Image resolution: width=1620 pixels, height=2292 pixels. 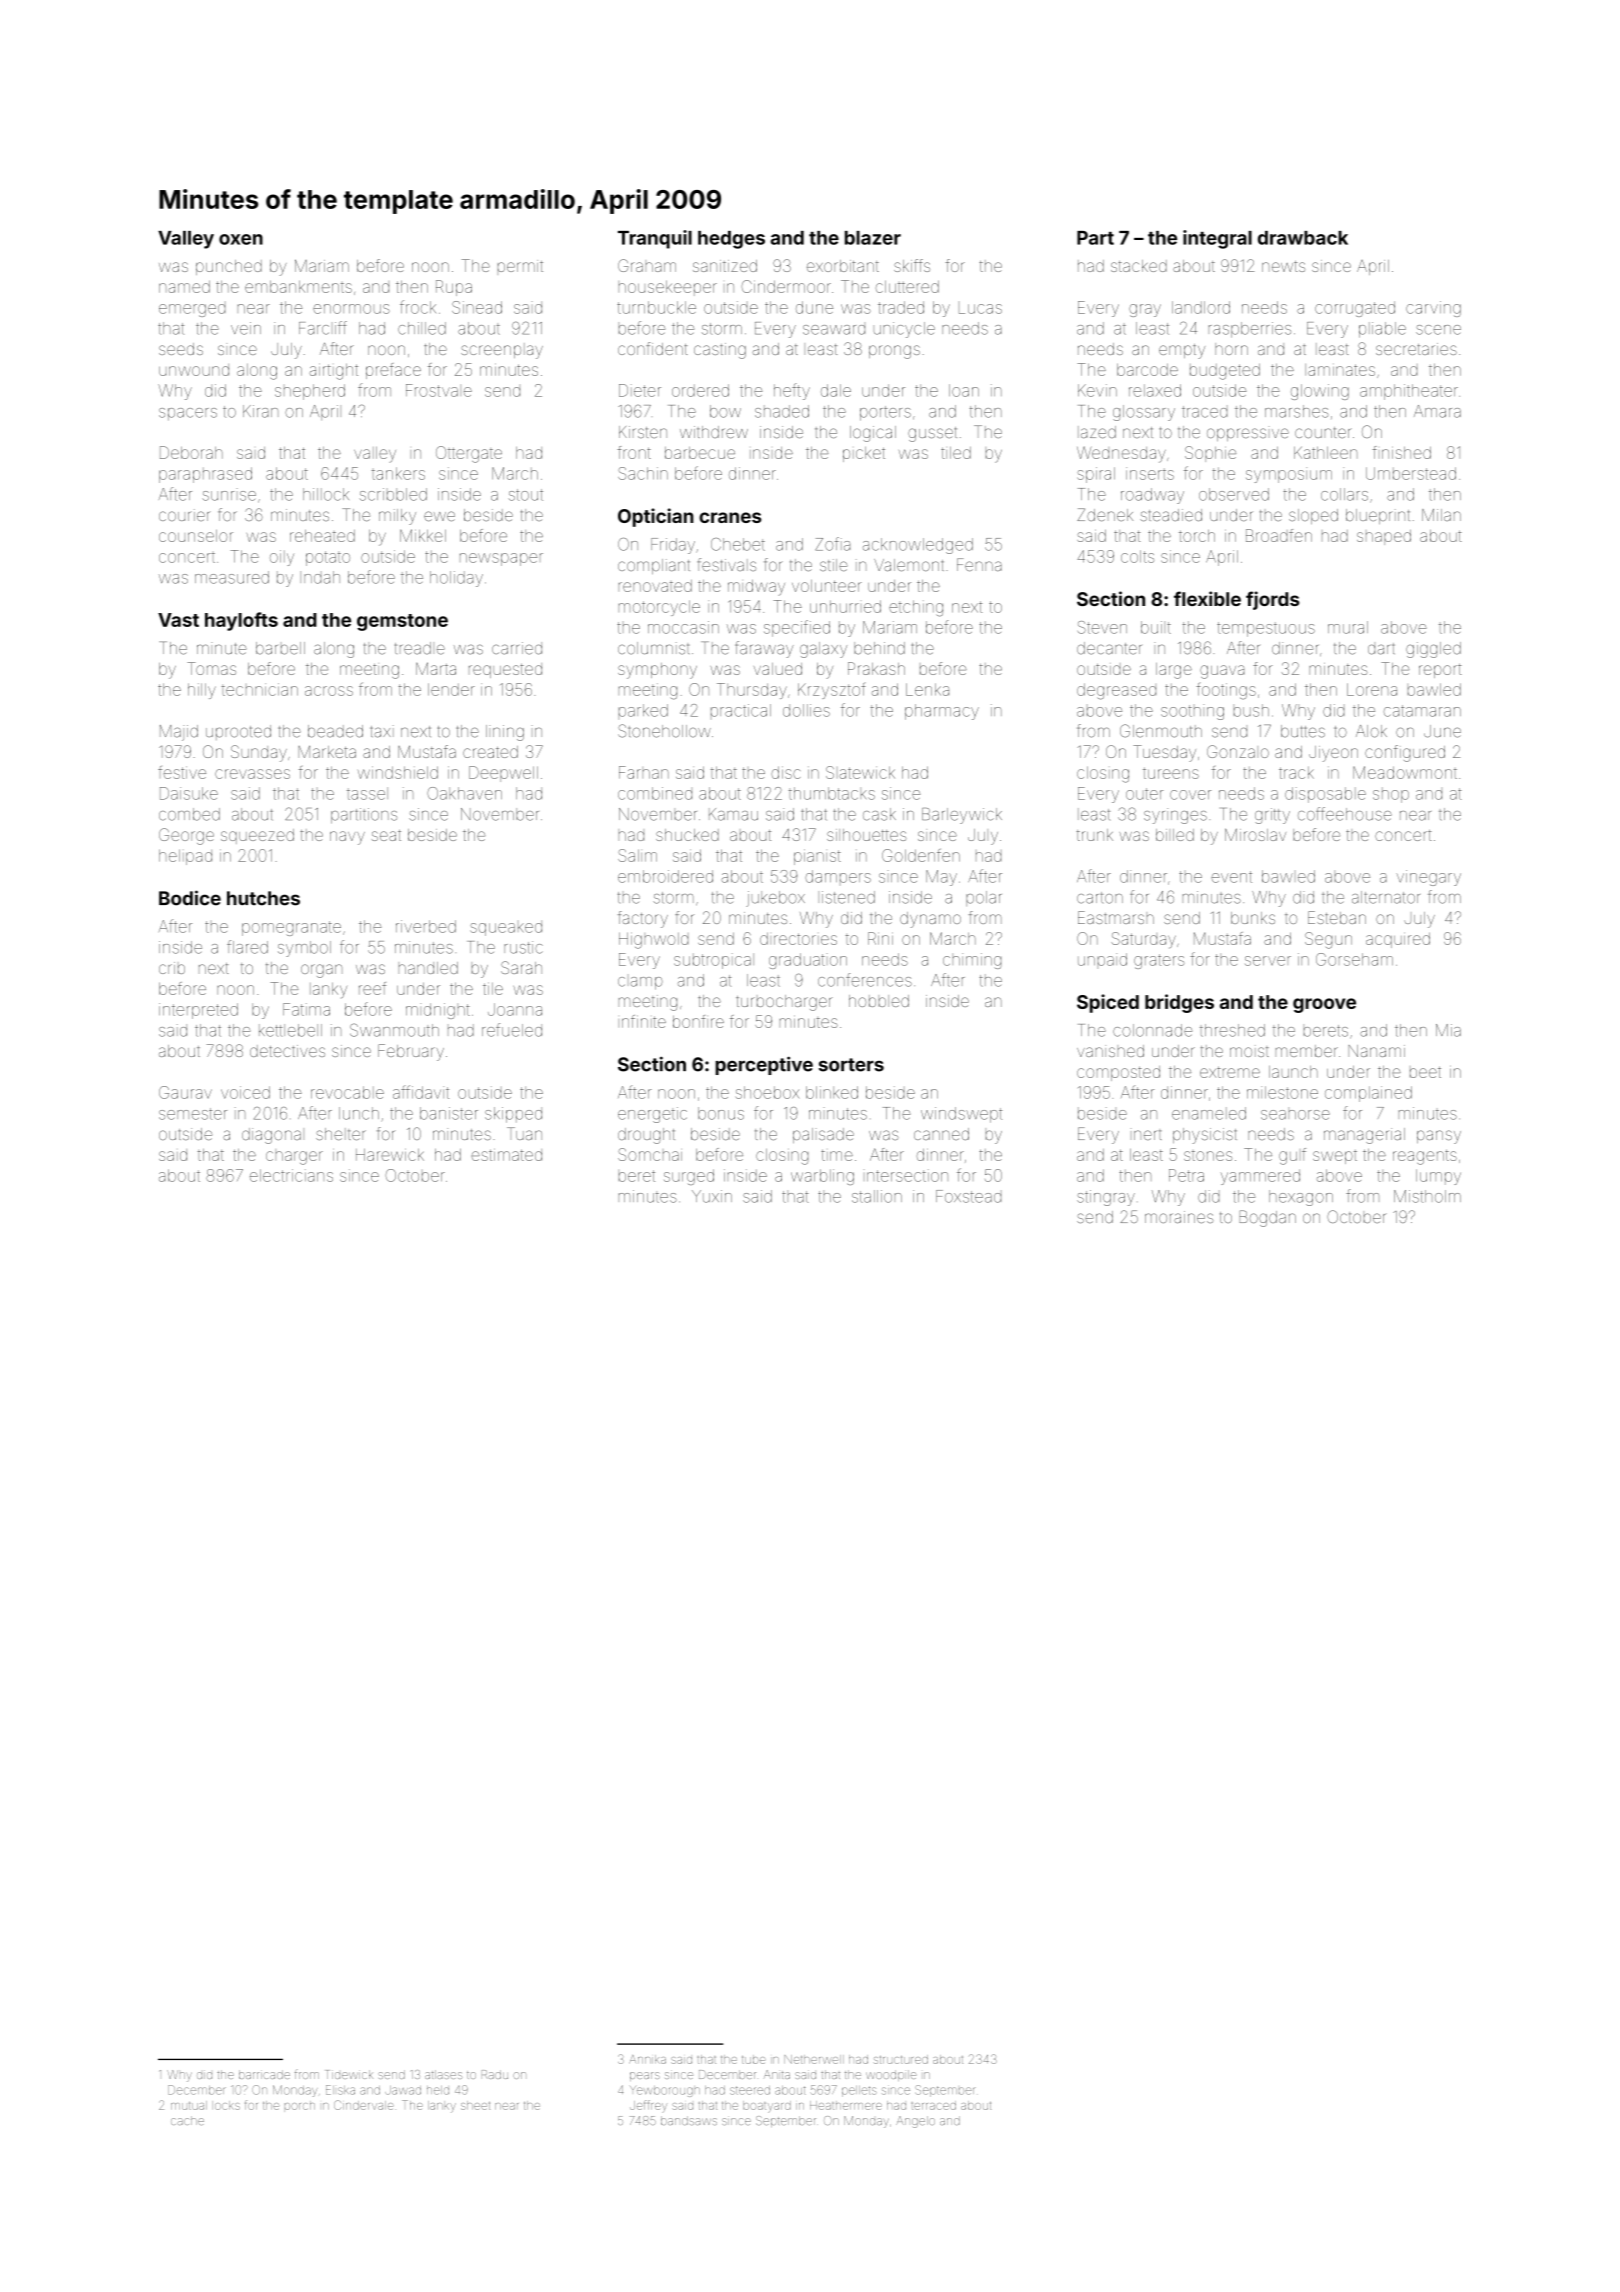 I want to click on Yuxin, so click(x=712, y=1196).
